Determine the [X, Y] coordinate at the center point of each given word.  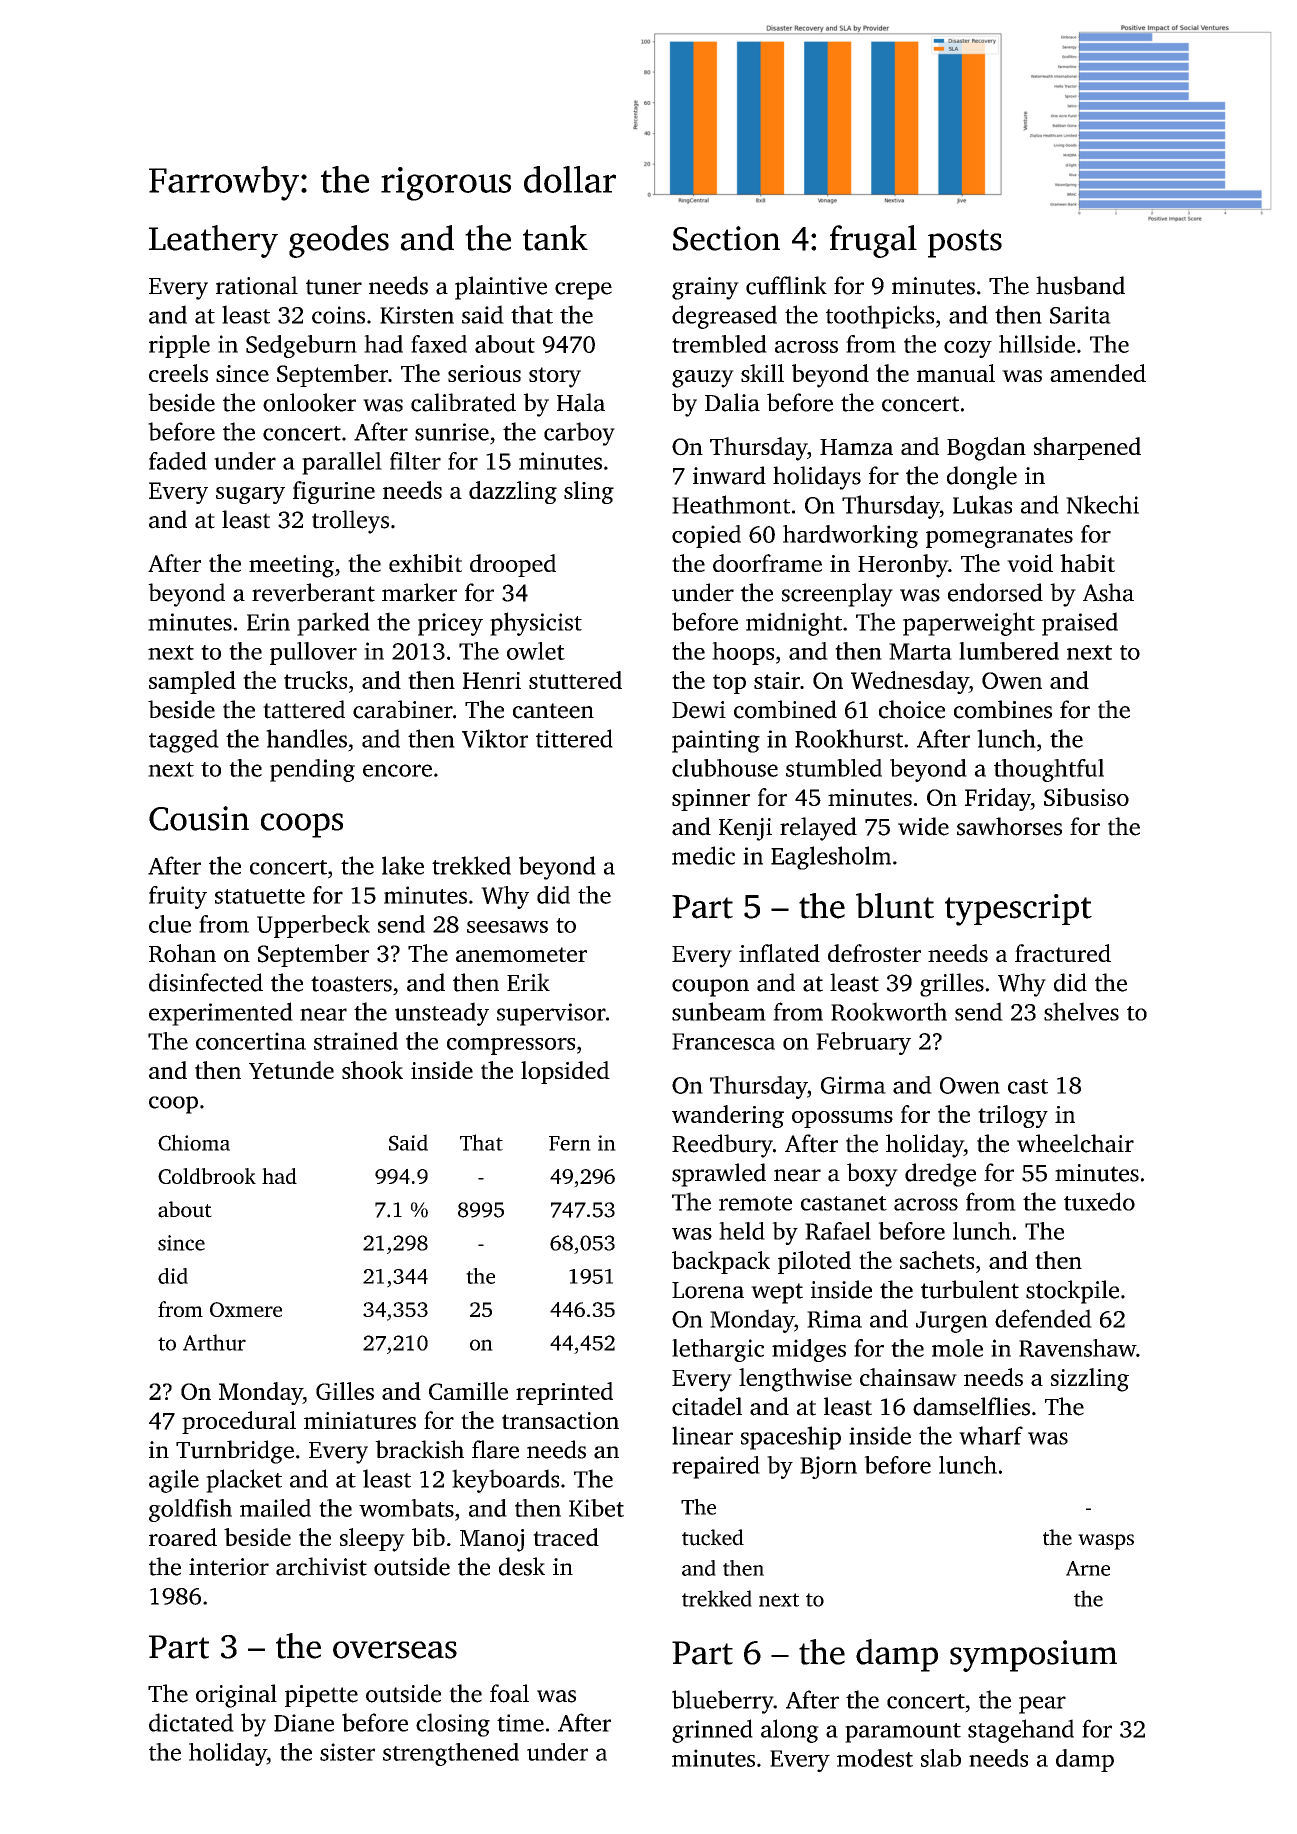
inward [729, 475]
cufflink [786, 285]
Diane [304, 1723]
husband [1080, 285]
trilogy [1013, 1116]
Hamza [856, 447]
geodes [339, 241]
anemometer [521, 954]
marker [419, 592]
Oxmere [246, 1309]
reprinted [564, 1393]
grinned [712, 1731]
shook [372, 1070]
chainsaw [908, 1377]
